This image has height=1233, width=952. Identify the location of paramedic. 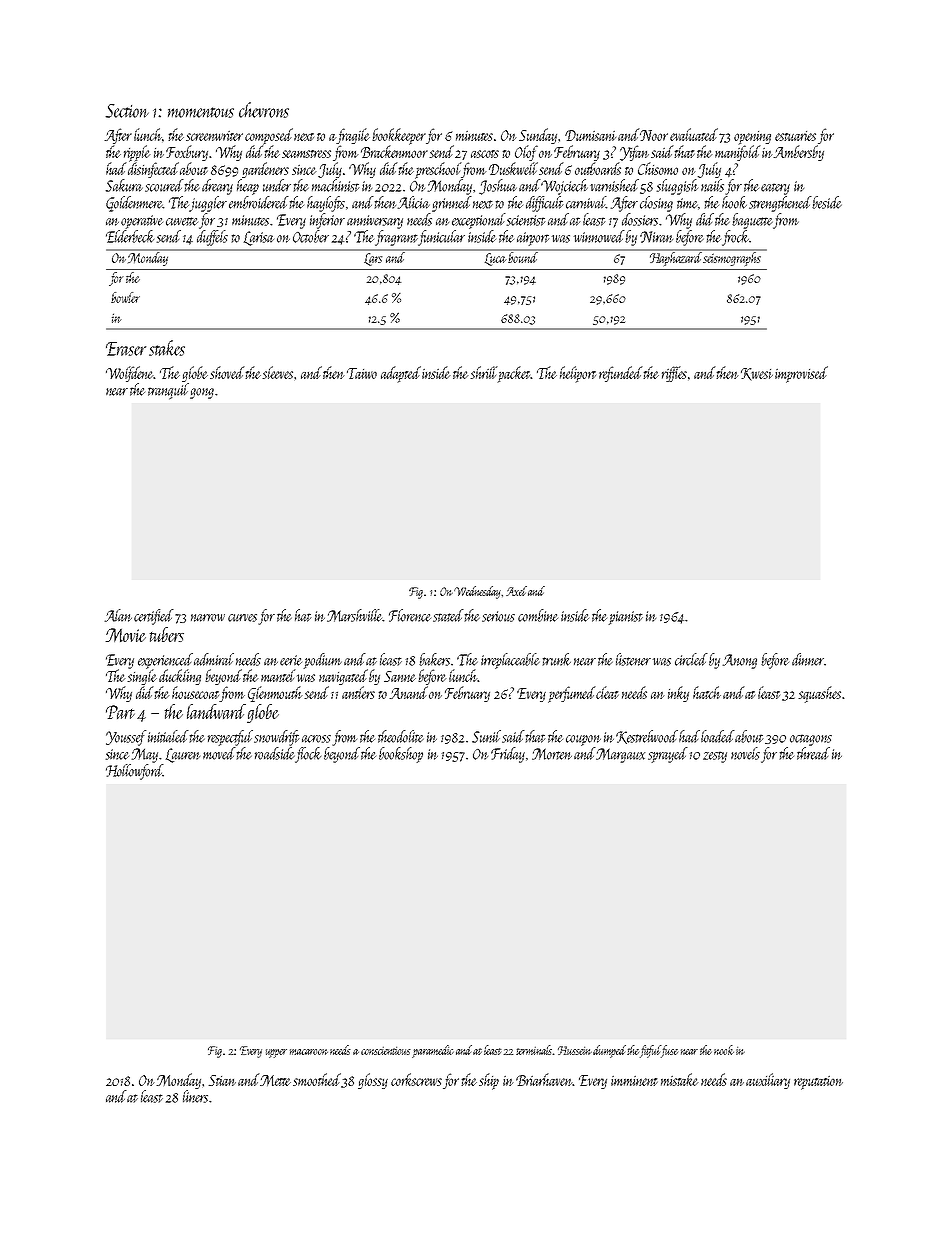
(433, 1051).
